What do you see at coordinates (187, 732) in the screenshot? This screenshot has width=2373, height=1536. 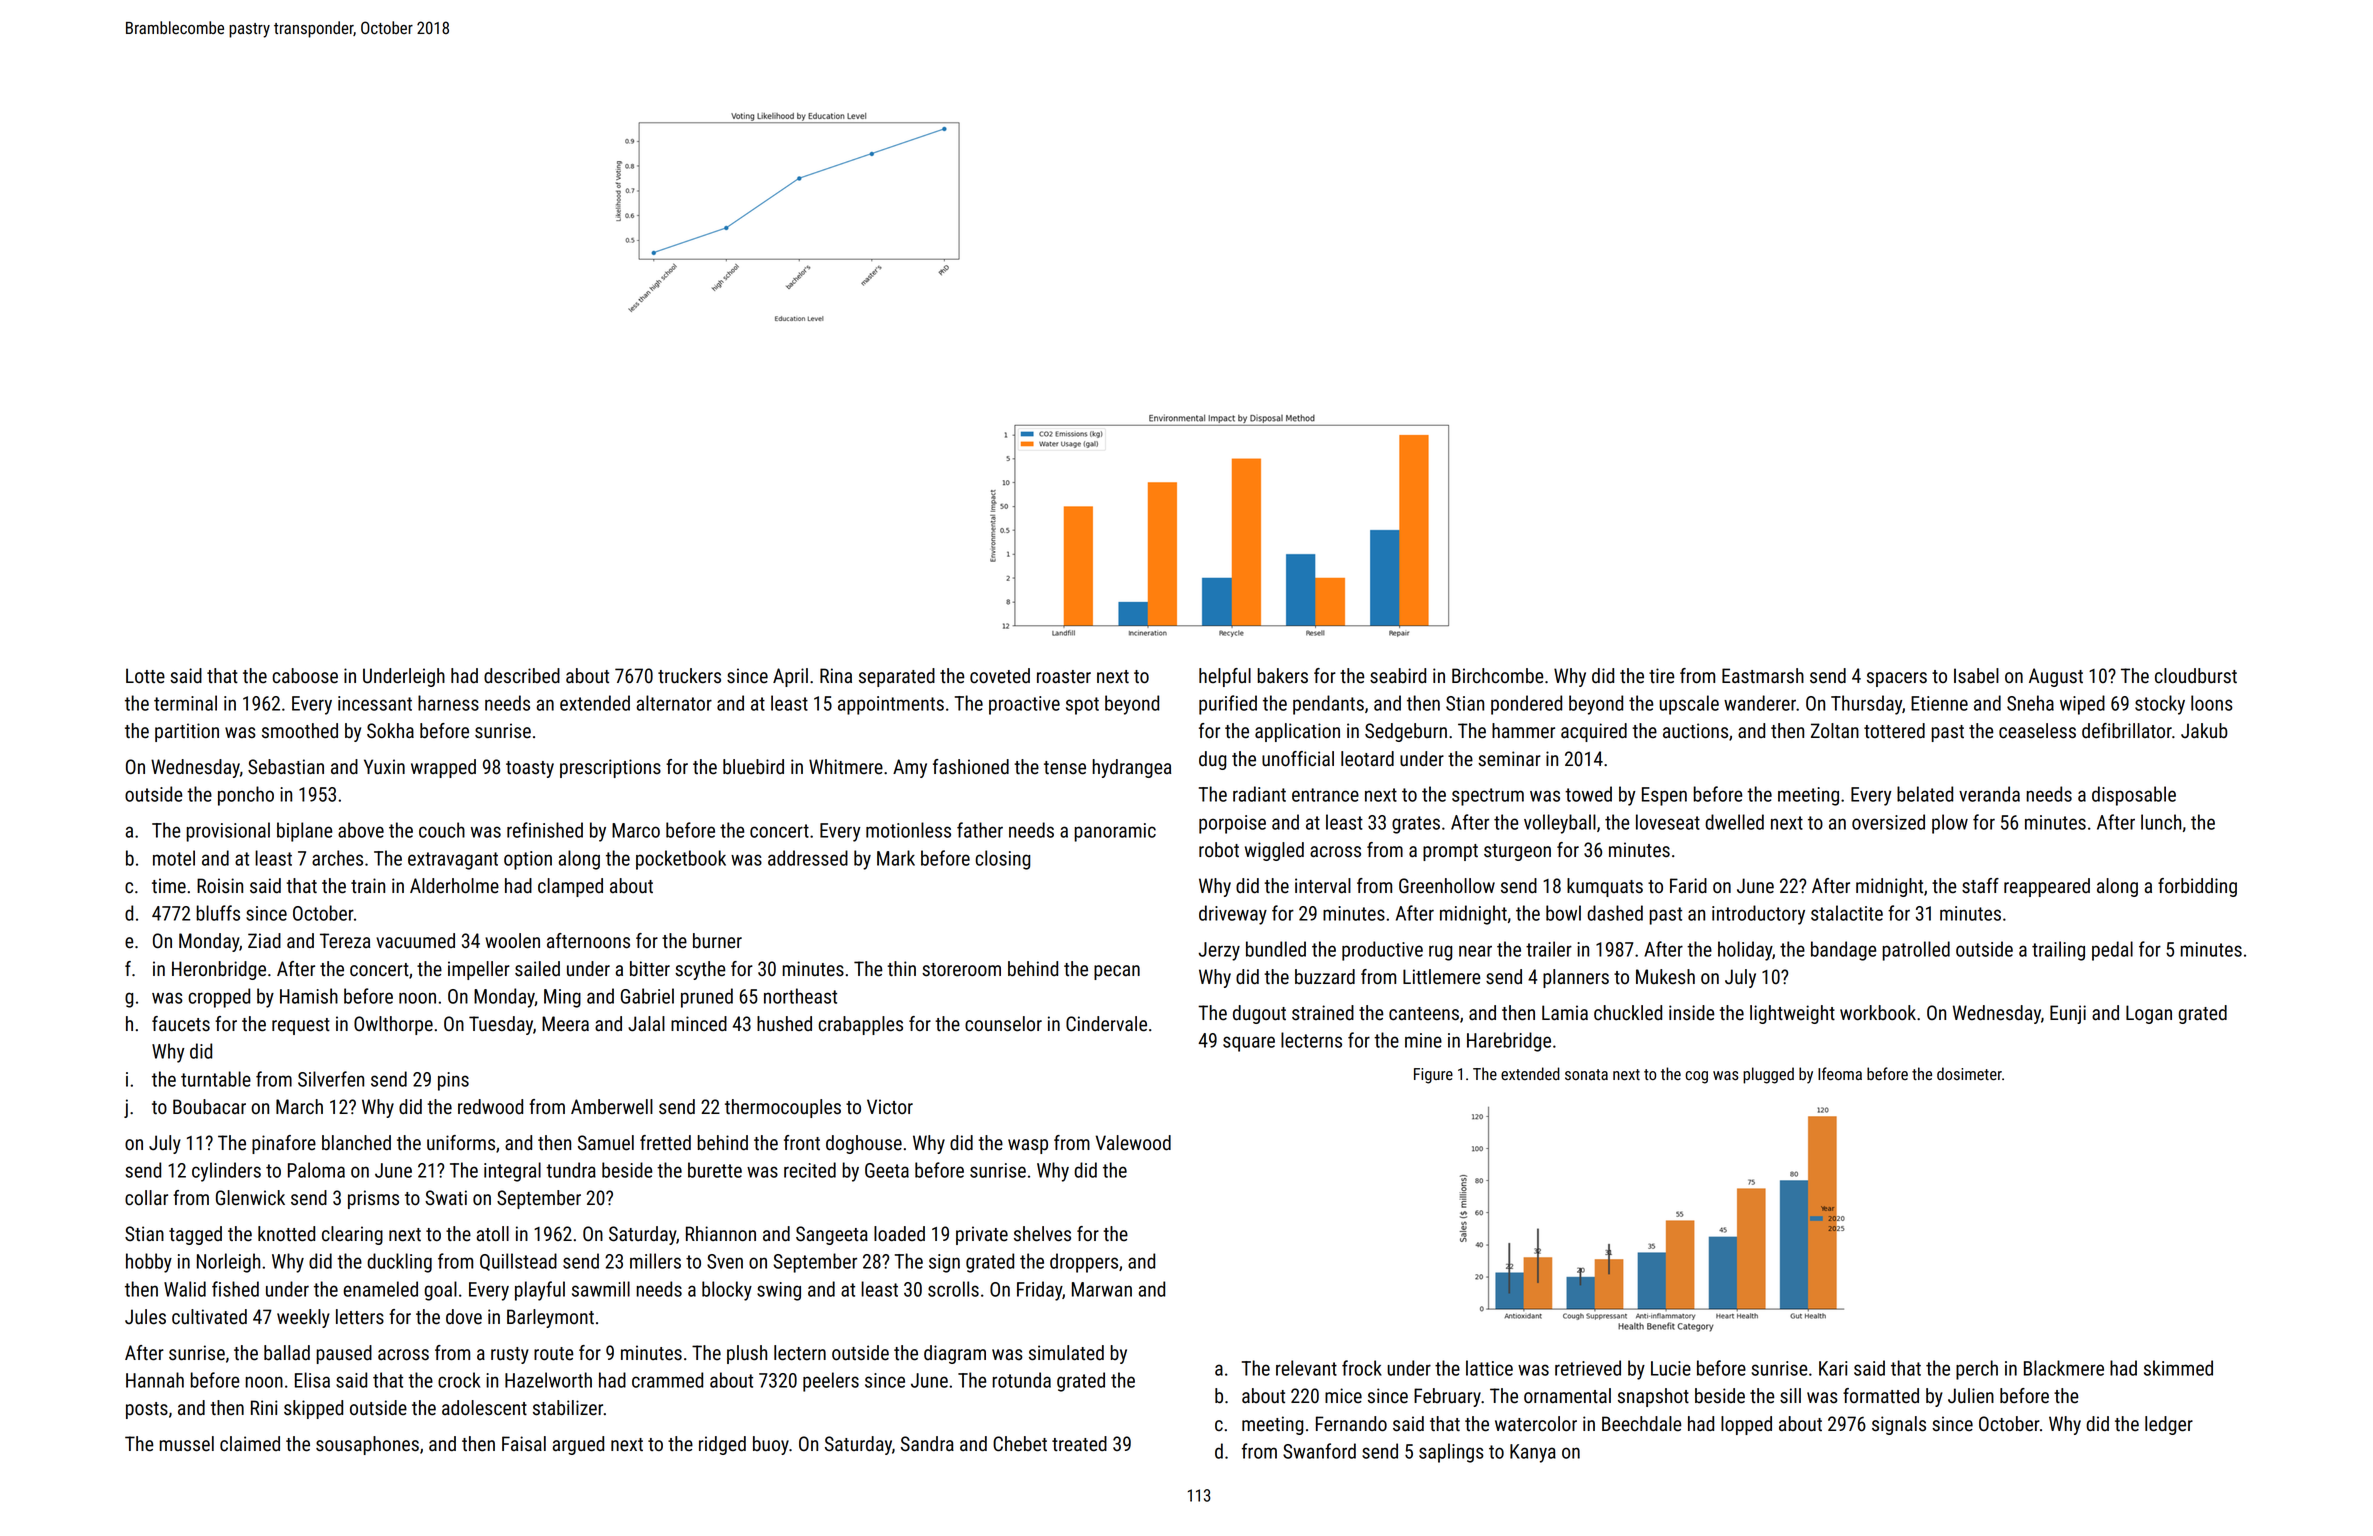 I see `partition` at bounding box center [187, 732].
